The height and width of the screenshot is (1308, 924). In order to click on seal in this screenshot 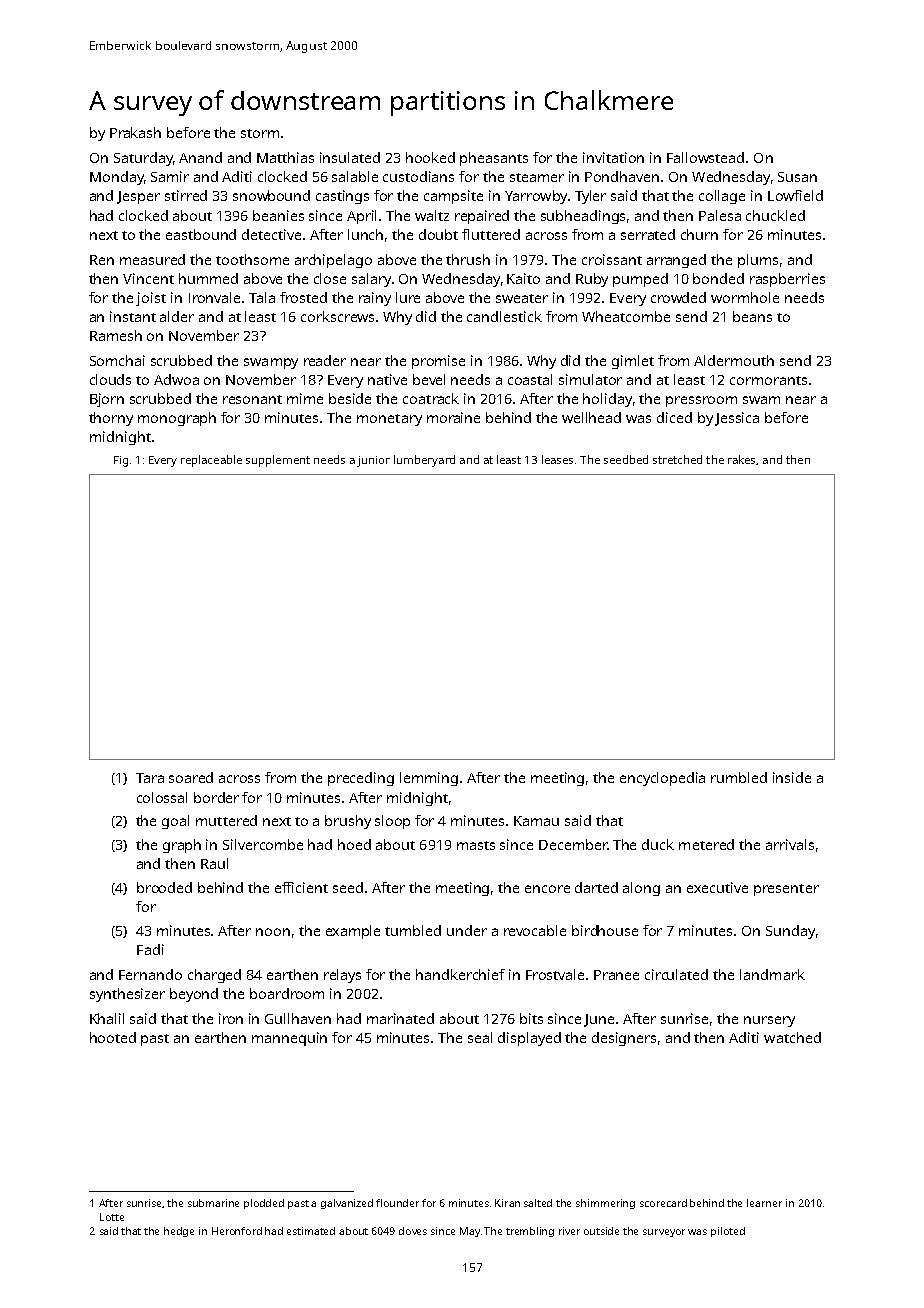, I will do `click(480, 1037)`.
